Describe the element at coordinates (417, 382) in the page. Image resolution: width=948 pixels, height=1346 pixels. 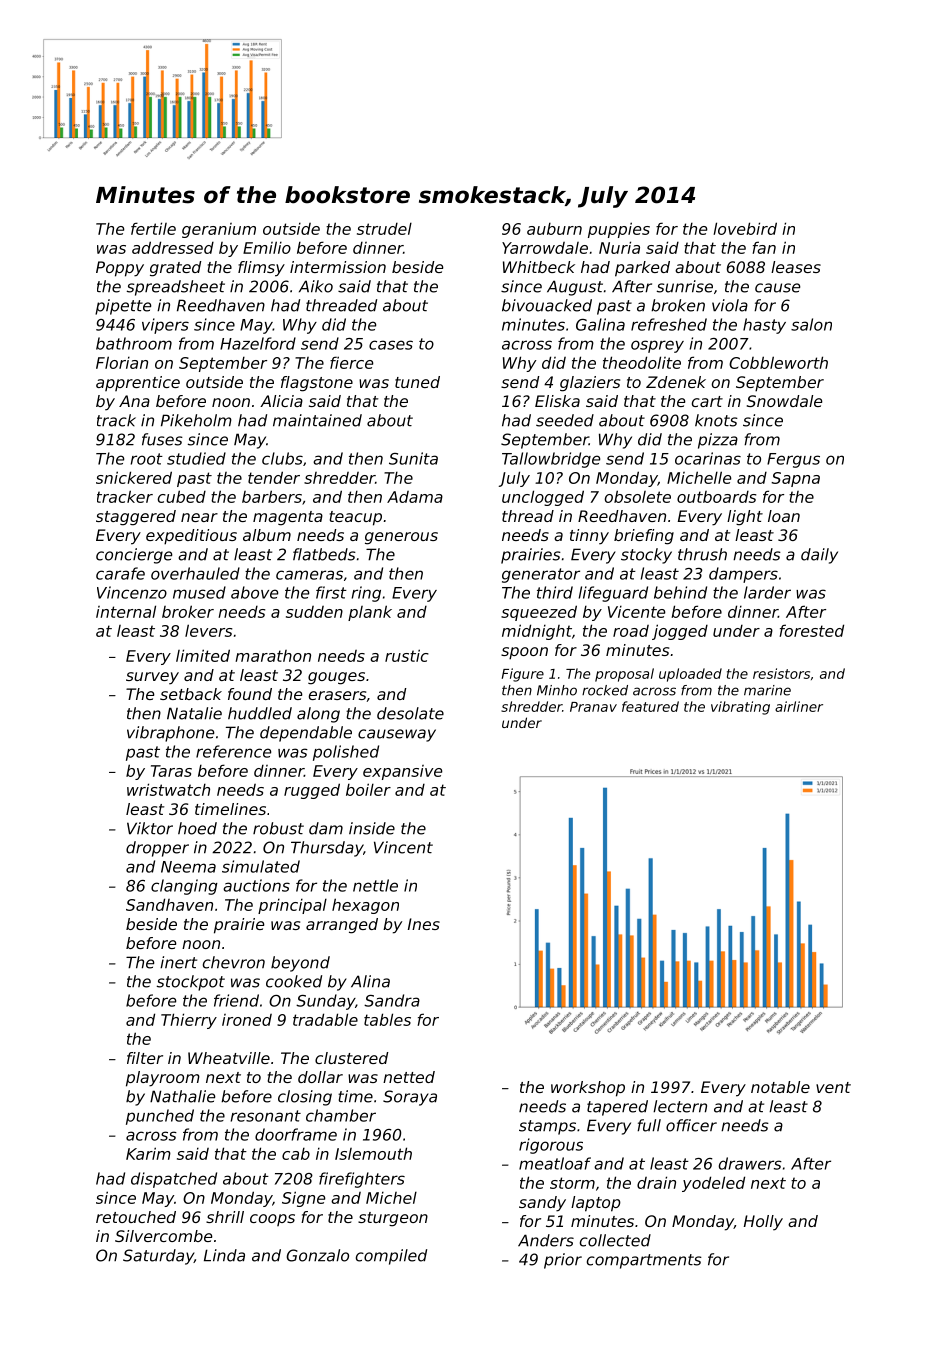
I see `tuned` at that location.
